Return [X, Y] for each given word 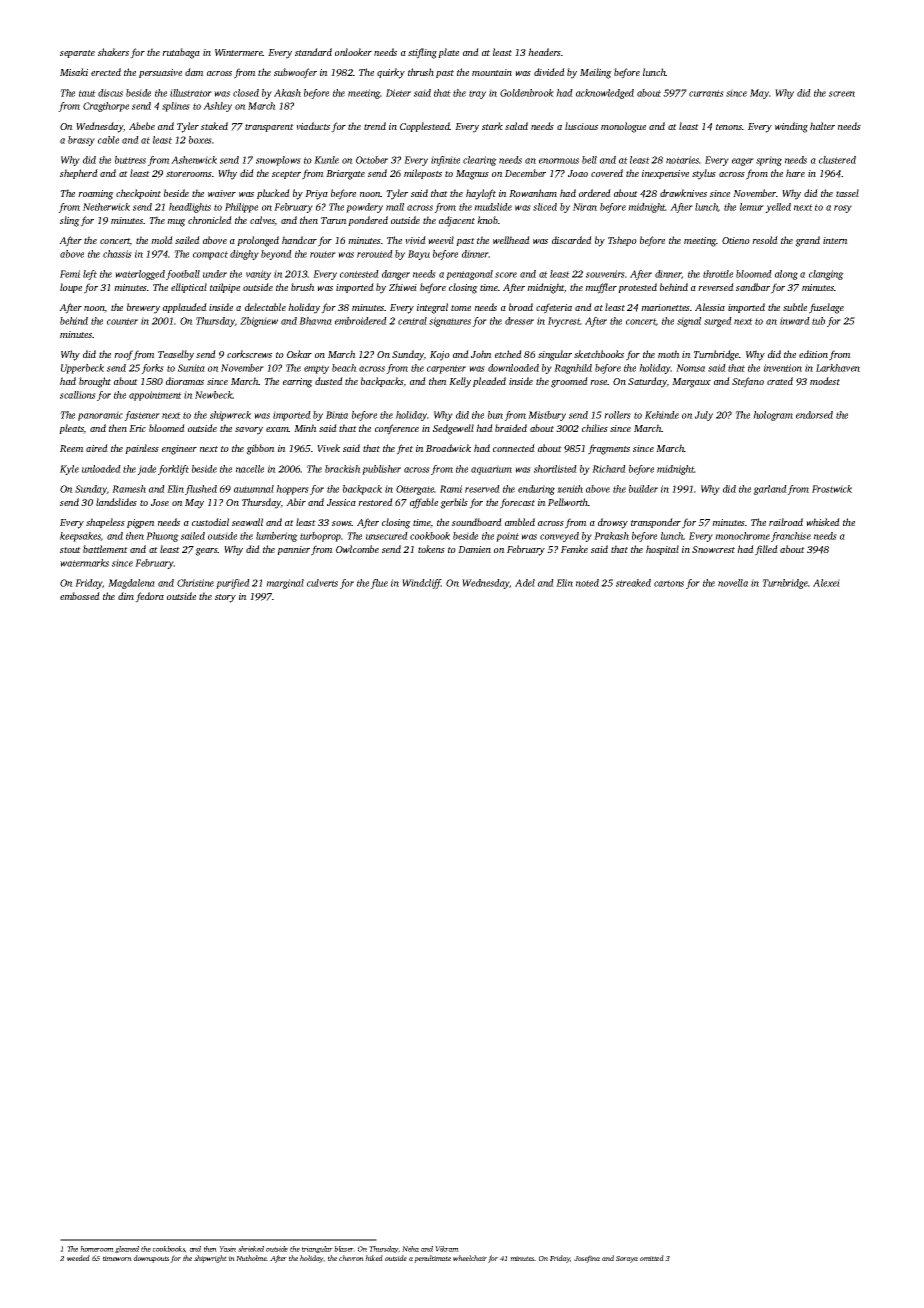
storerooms [189, 174]
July [704, 416]
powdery [364, 208]
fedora [149, 597]
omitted [652, 1258]
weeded [78, 1258]
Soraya [627, 1259]
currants [706, 93]
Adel [525, 583]
